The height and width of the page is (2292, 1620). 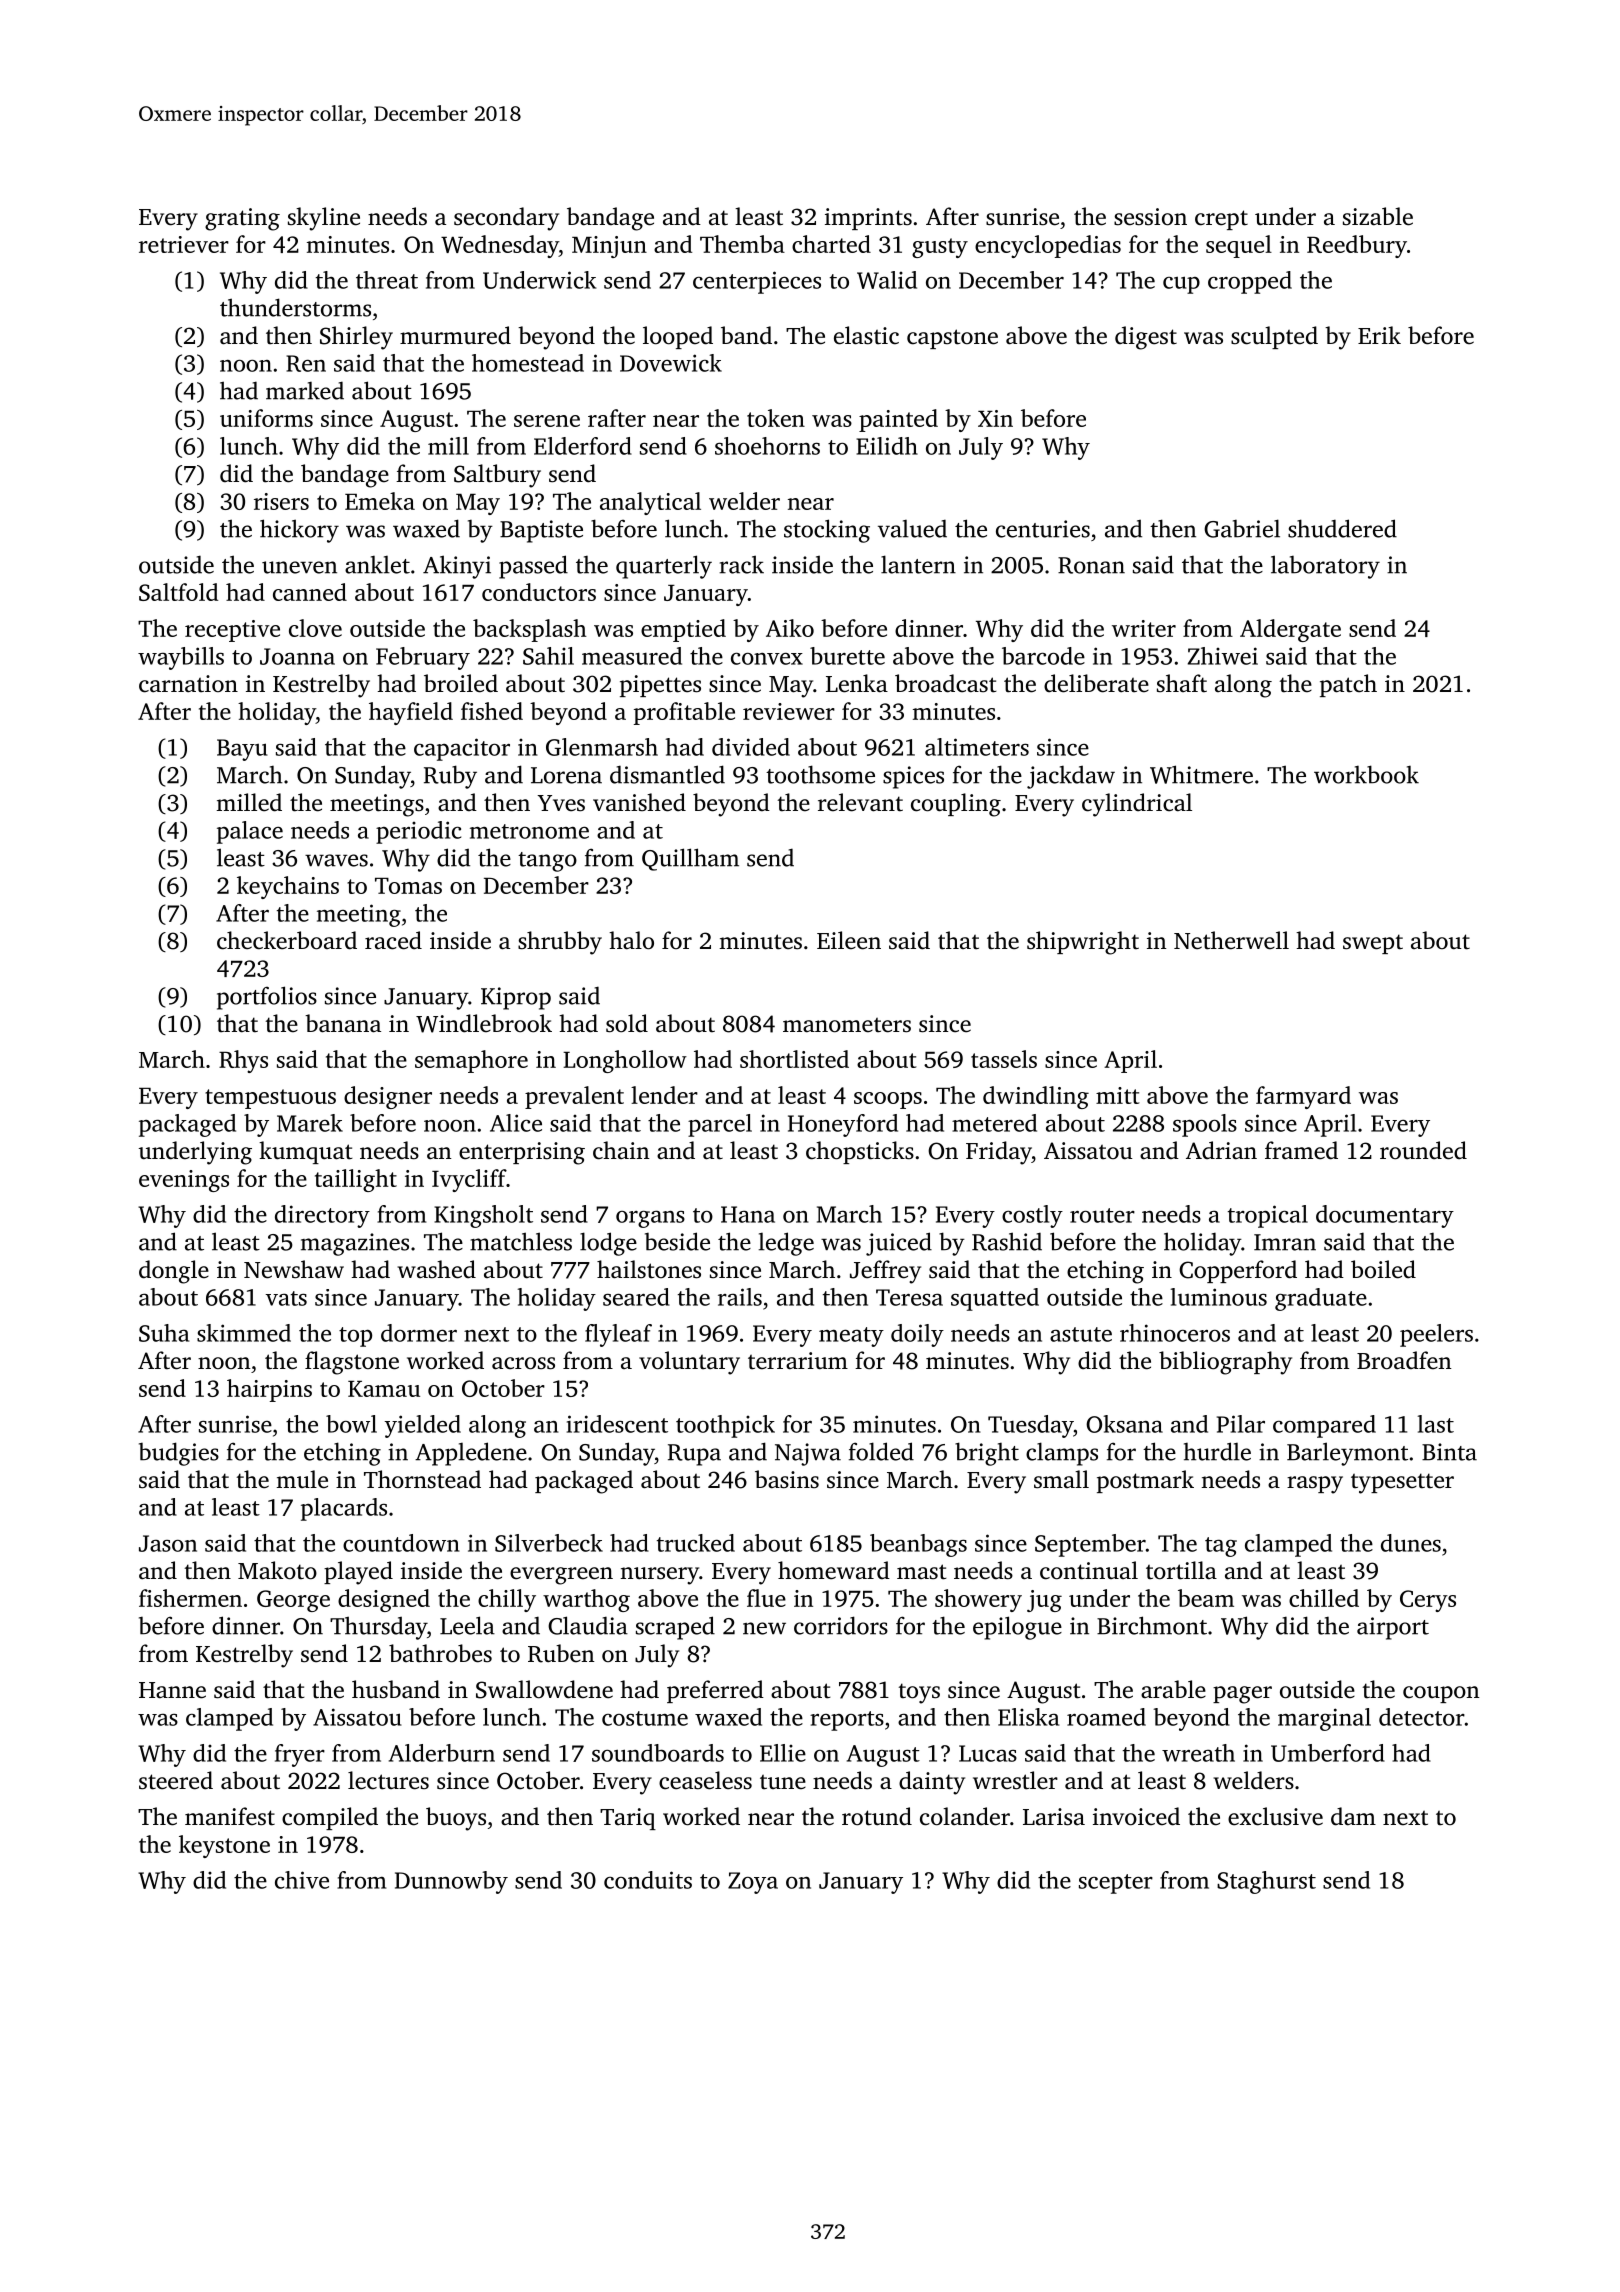 What do you see at coordinates (1071, 777) in the page?
I see `jackdaw` at bounding box center [1071, 777].
